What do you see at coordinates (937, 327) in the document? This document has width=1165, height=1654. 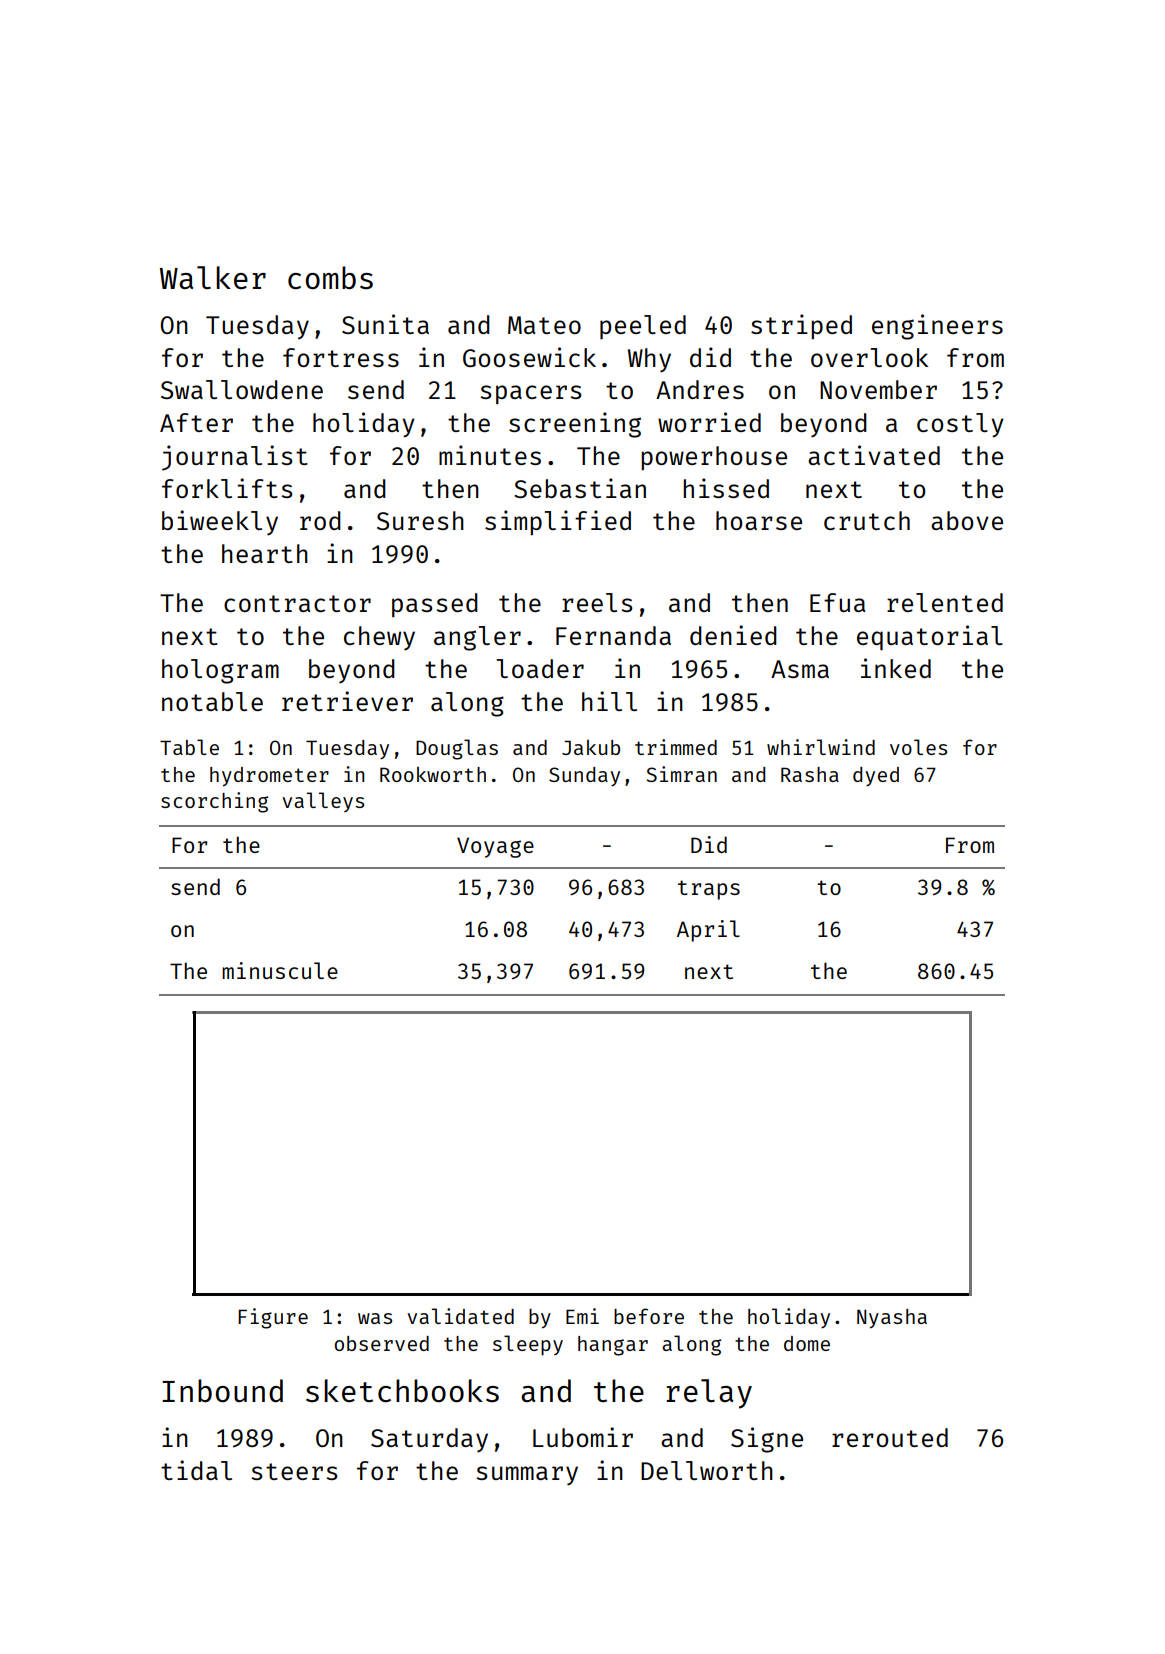 I see `engineers` at bounding box center [937, 327].
